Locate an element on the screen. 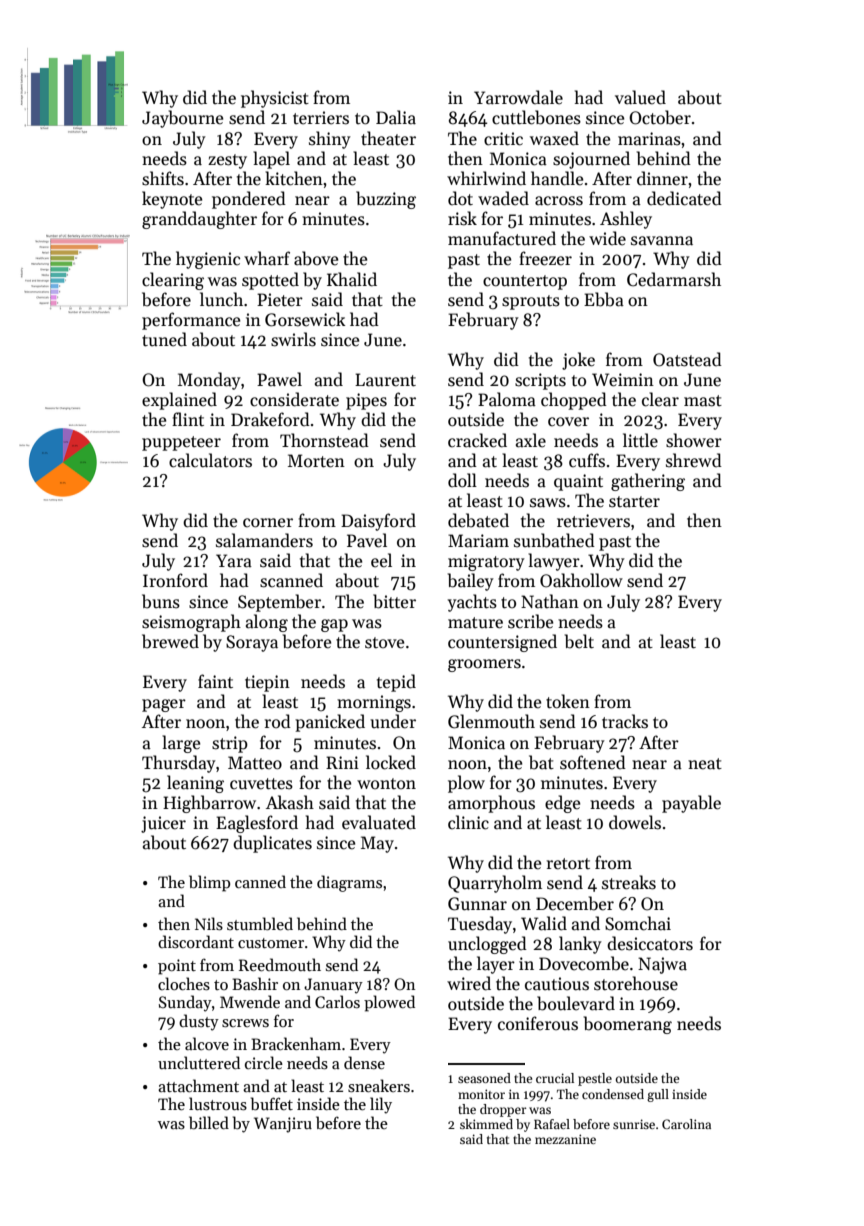 This screenshot has height=1226, width=864. gathering is located at coordinates (648, 482).
